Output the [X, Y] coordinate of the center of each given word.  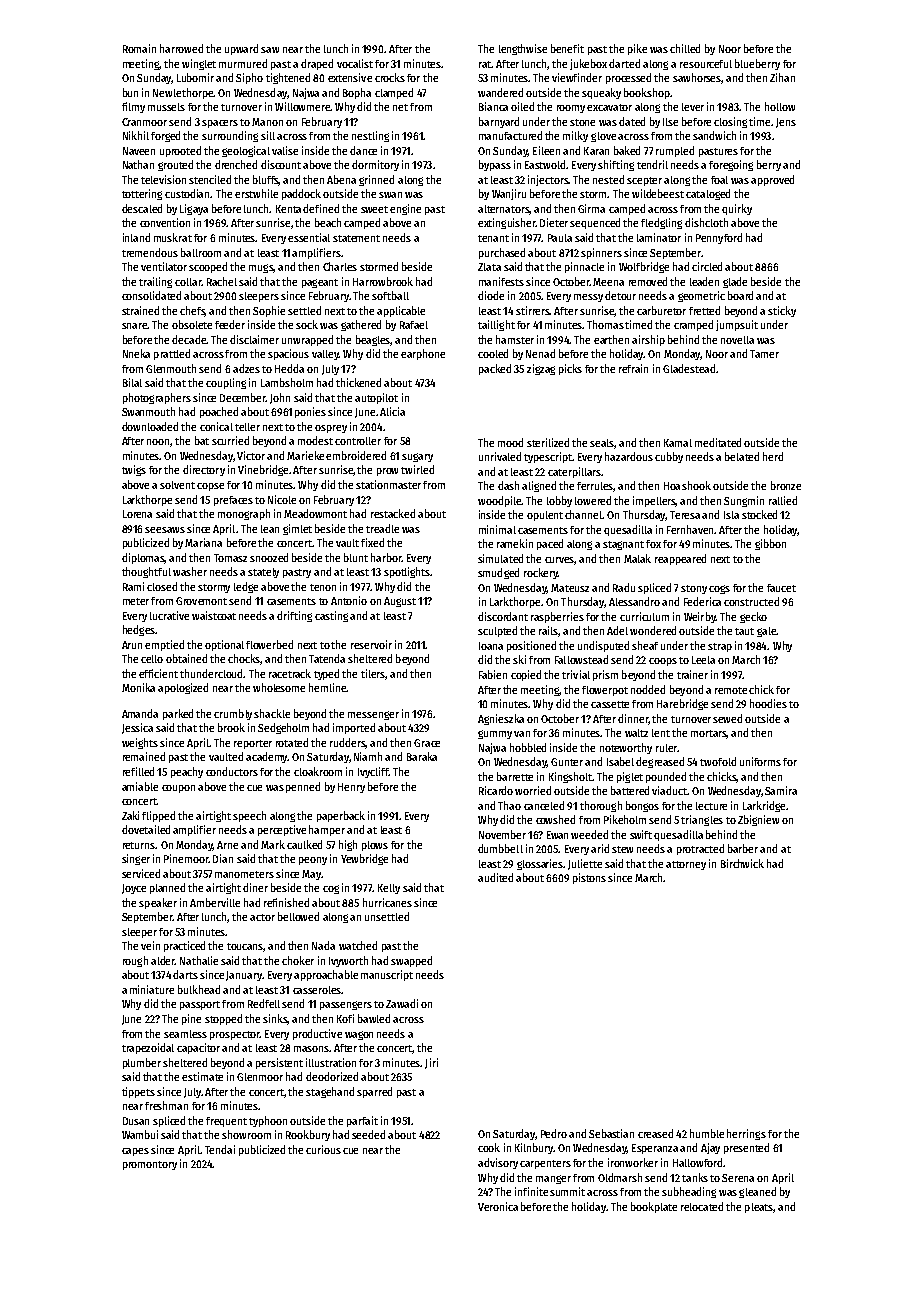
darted [624, 63]
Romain [139, 48]
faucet [781, 588]
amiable [140, 786]
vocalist [355, 63]
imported [354, 728]
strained [140, 310]
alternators [504, 210]
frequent [226, 1122]
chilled [685, 48]
